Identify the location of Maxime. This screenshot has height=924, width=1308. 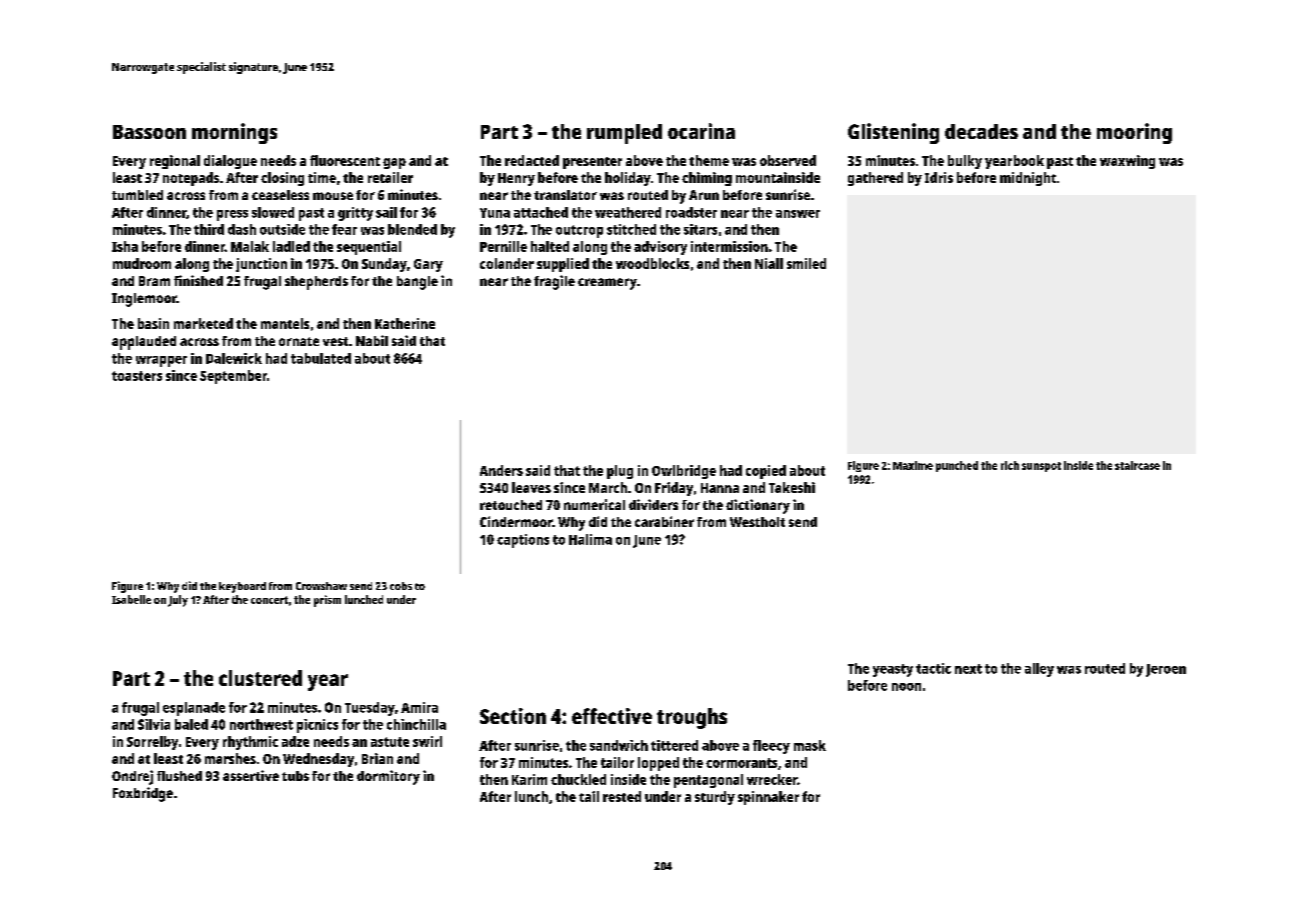
(913, 465).
